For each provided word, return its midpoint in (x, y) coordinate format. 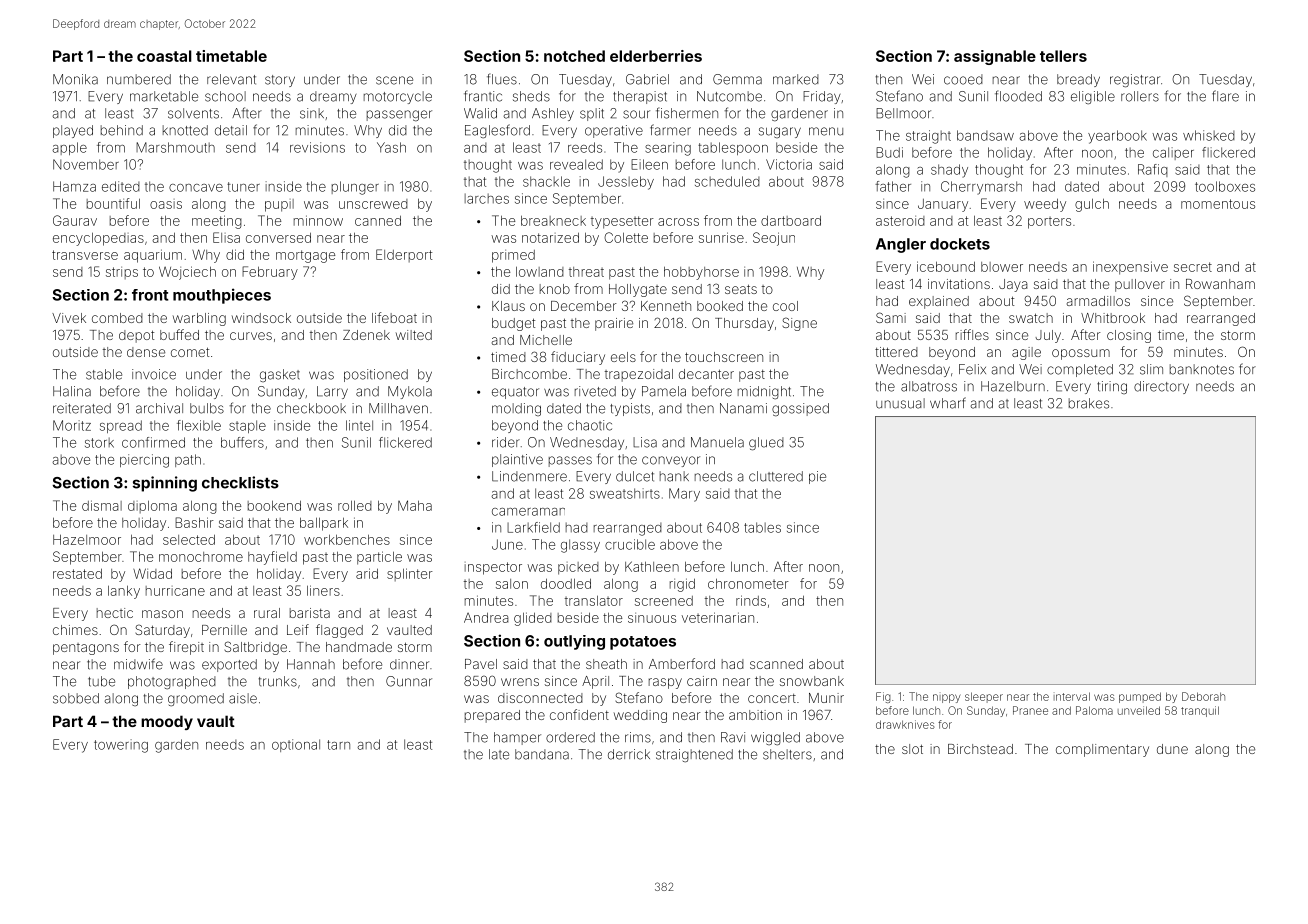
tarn (338, 745)
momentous (1218, 204)
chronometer (748, 584)
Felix (972, 369)
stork (99, 443)
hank (674, 476)
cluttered (776, 476)
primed (513, 256)
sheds (531, 96)
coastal (164, 56)
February (270, 273)
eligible (1093, 97)
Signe (799, 324)
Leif (298, 629)
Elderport (404, 255)
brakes (1089, 403)
